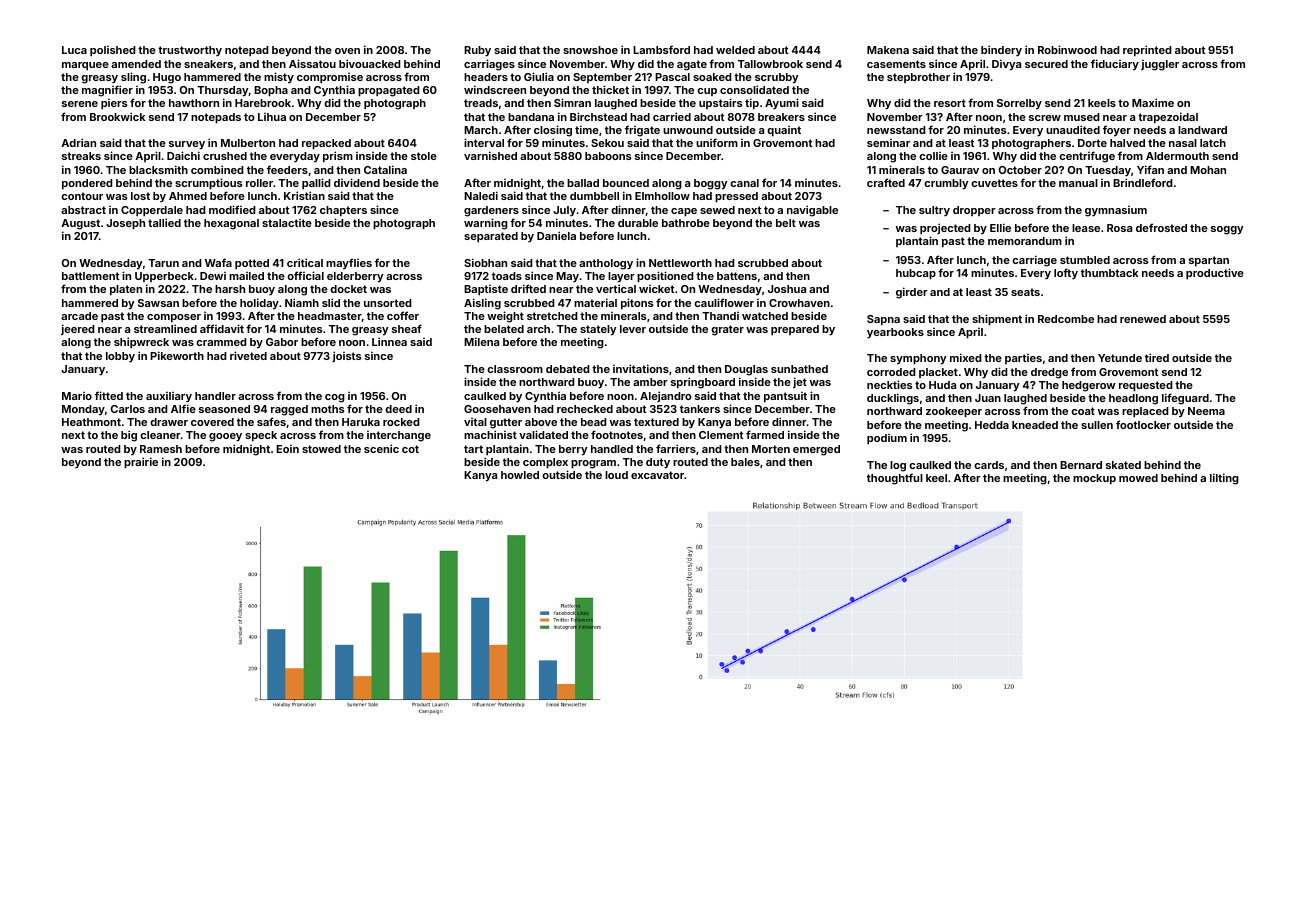  I want to click on cape, so click(684, 212).
